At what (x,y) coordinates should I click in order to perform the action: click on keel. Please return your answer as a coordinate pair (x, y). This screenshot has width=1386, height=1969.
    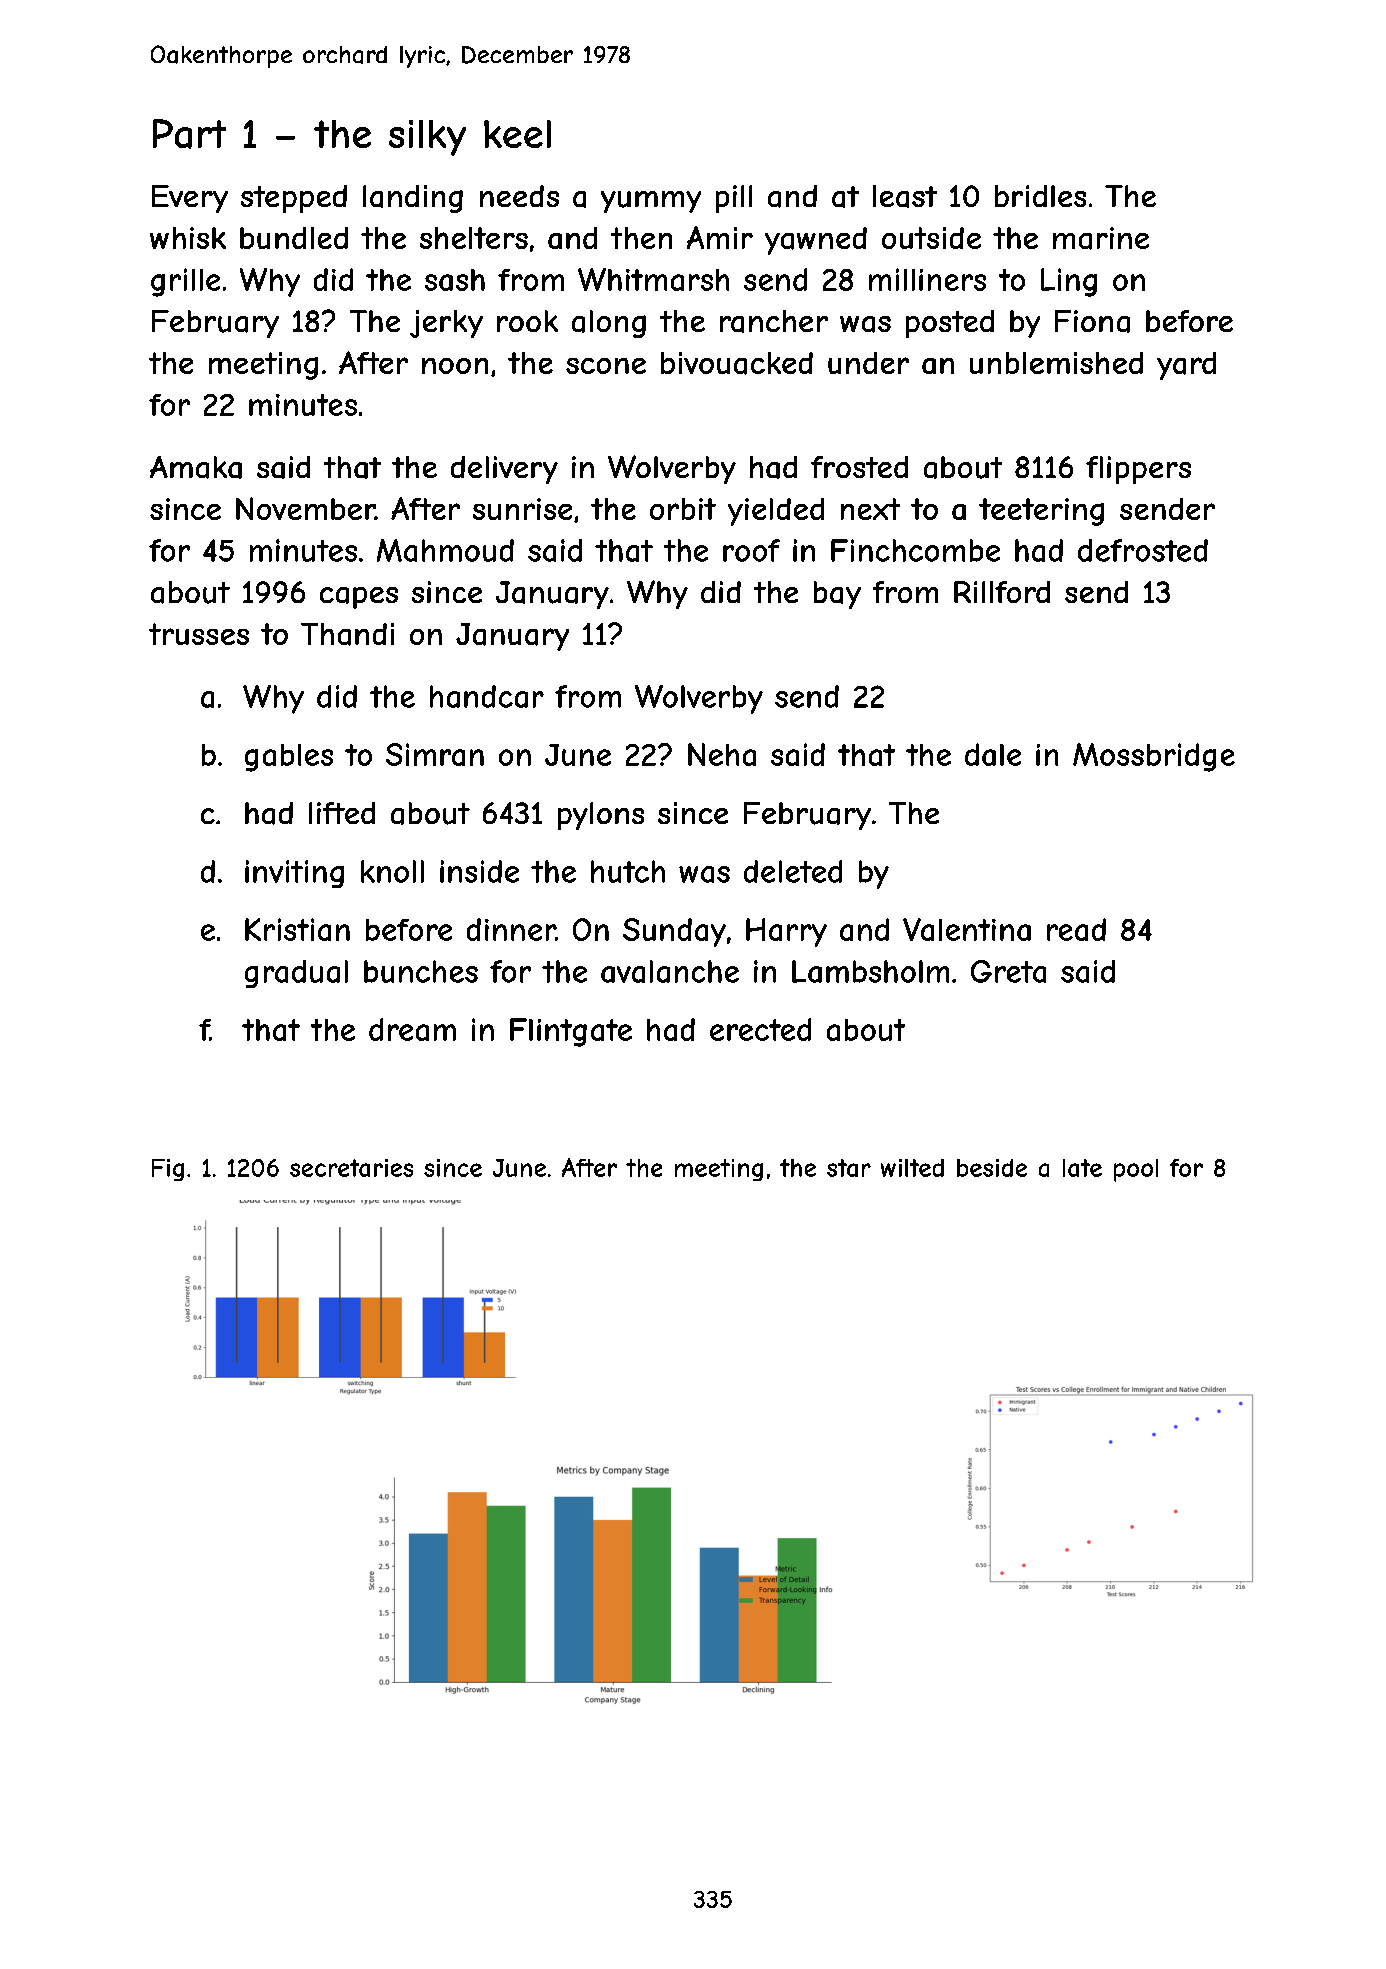
    Looking at the image, I should click on (517, 134).
